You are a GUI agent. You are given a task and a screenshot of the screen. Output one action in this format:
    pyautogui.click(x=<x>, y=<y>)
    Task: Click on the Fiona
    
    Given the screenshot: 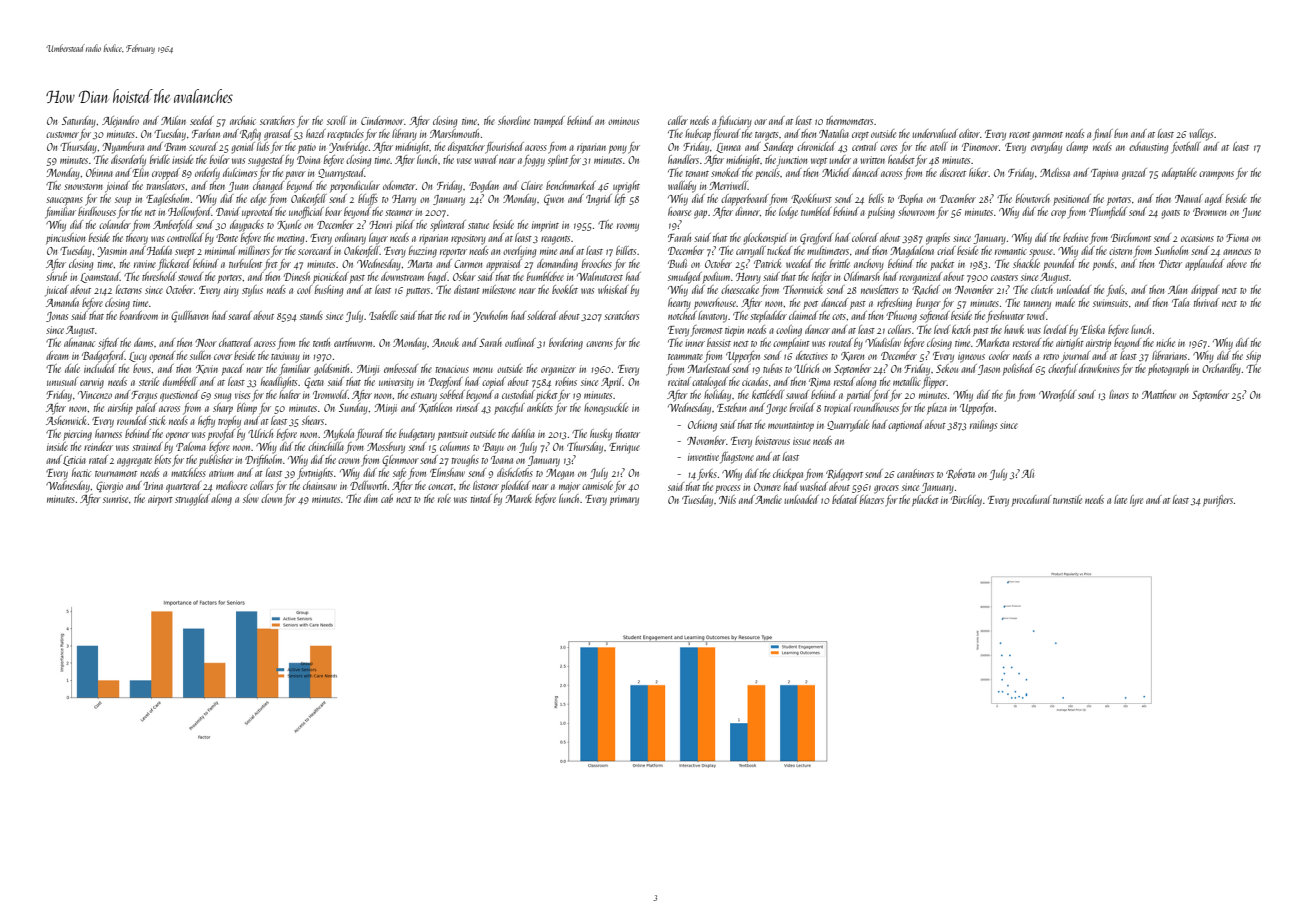 What is the action you would take?
    pyautogui.click(x=1237, y=238)
